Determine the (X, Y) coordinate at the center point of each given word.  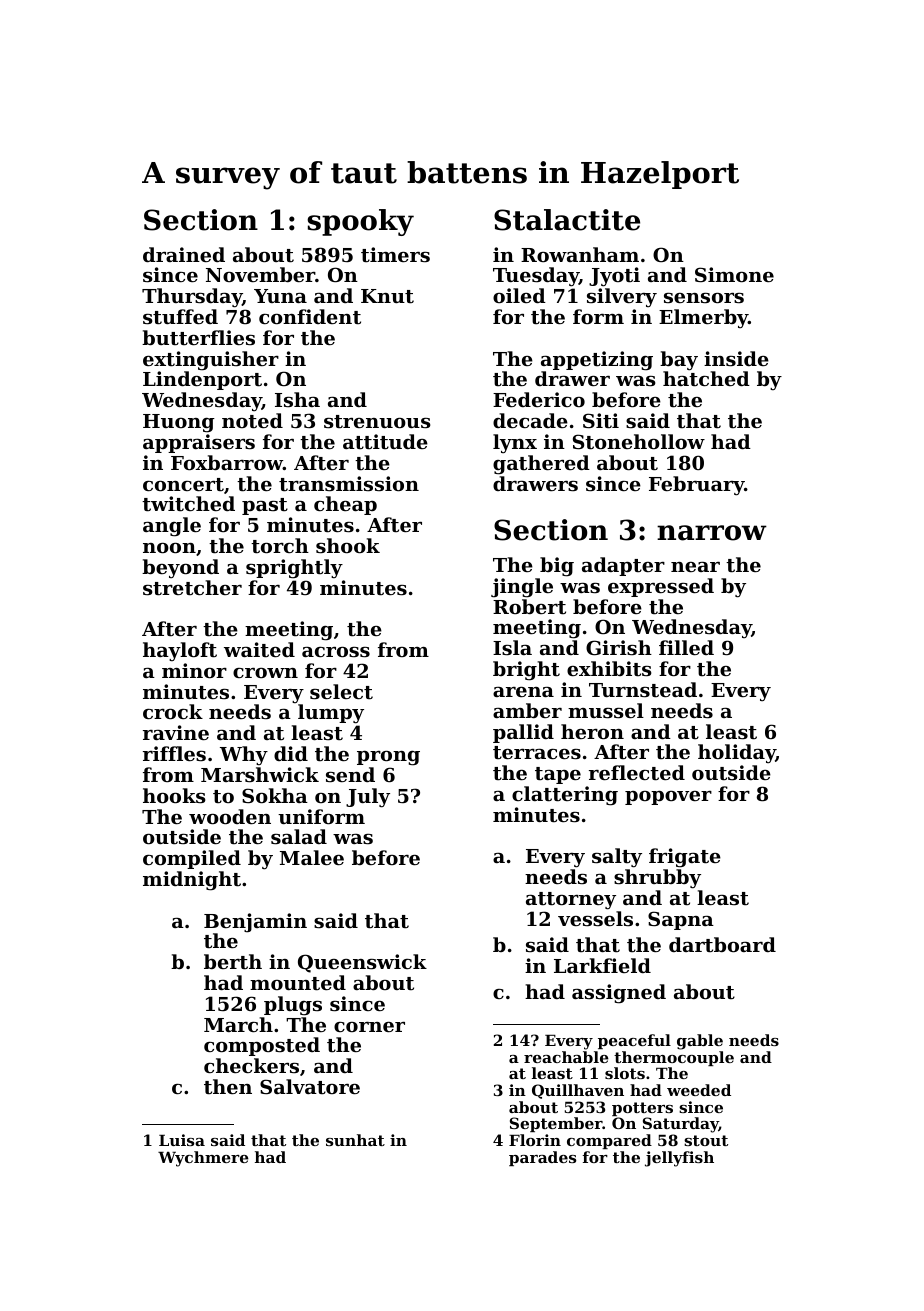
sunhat (355, 1140)
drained (184, 254)
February (696, 486)
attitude (385, 442)
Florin (535, 1140)
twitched (188, 504)
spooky (360, 222)
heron (592, 731)
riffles (174, 753)
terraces (537, 753)
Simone (734, 274)
